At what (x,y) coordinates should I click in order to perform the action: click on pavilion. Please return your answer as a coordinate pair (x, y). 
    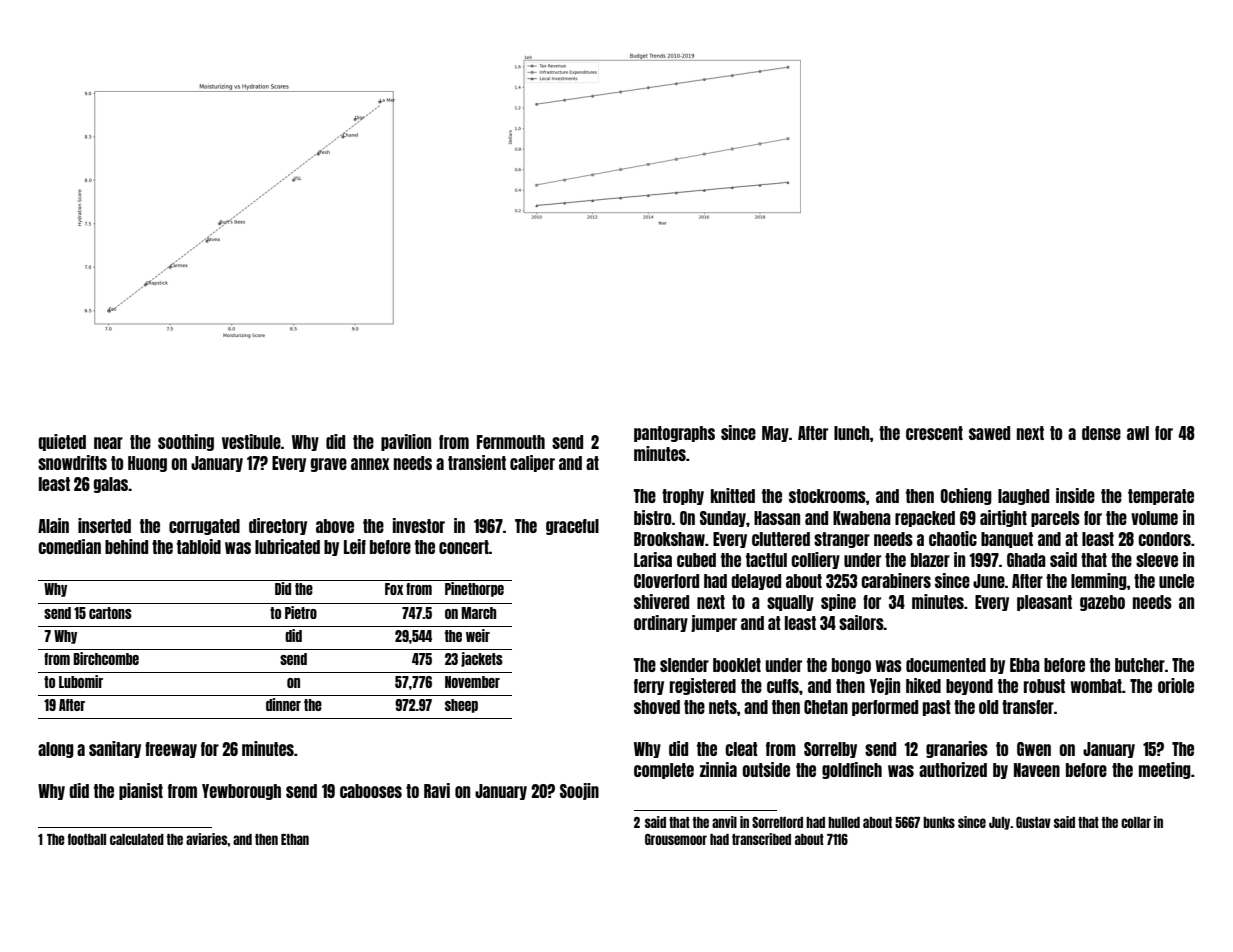
    Looking at the image, I should click on (406, 442).
